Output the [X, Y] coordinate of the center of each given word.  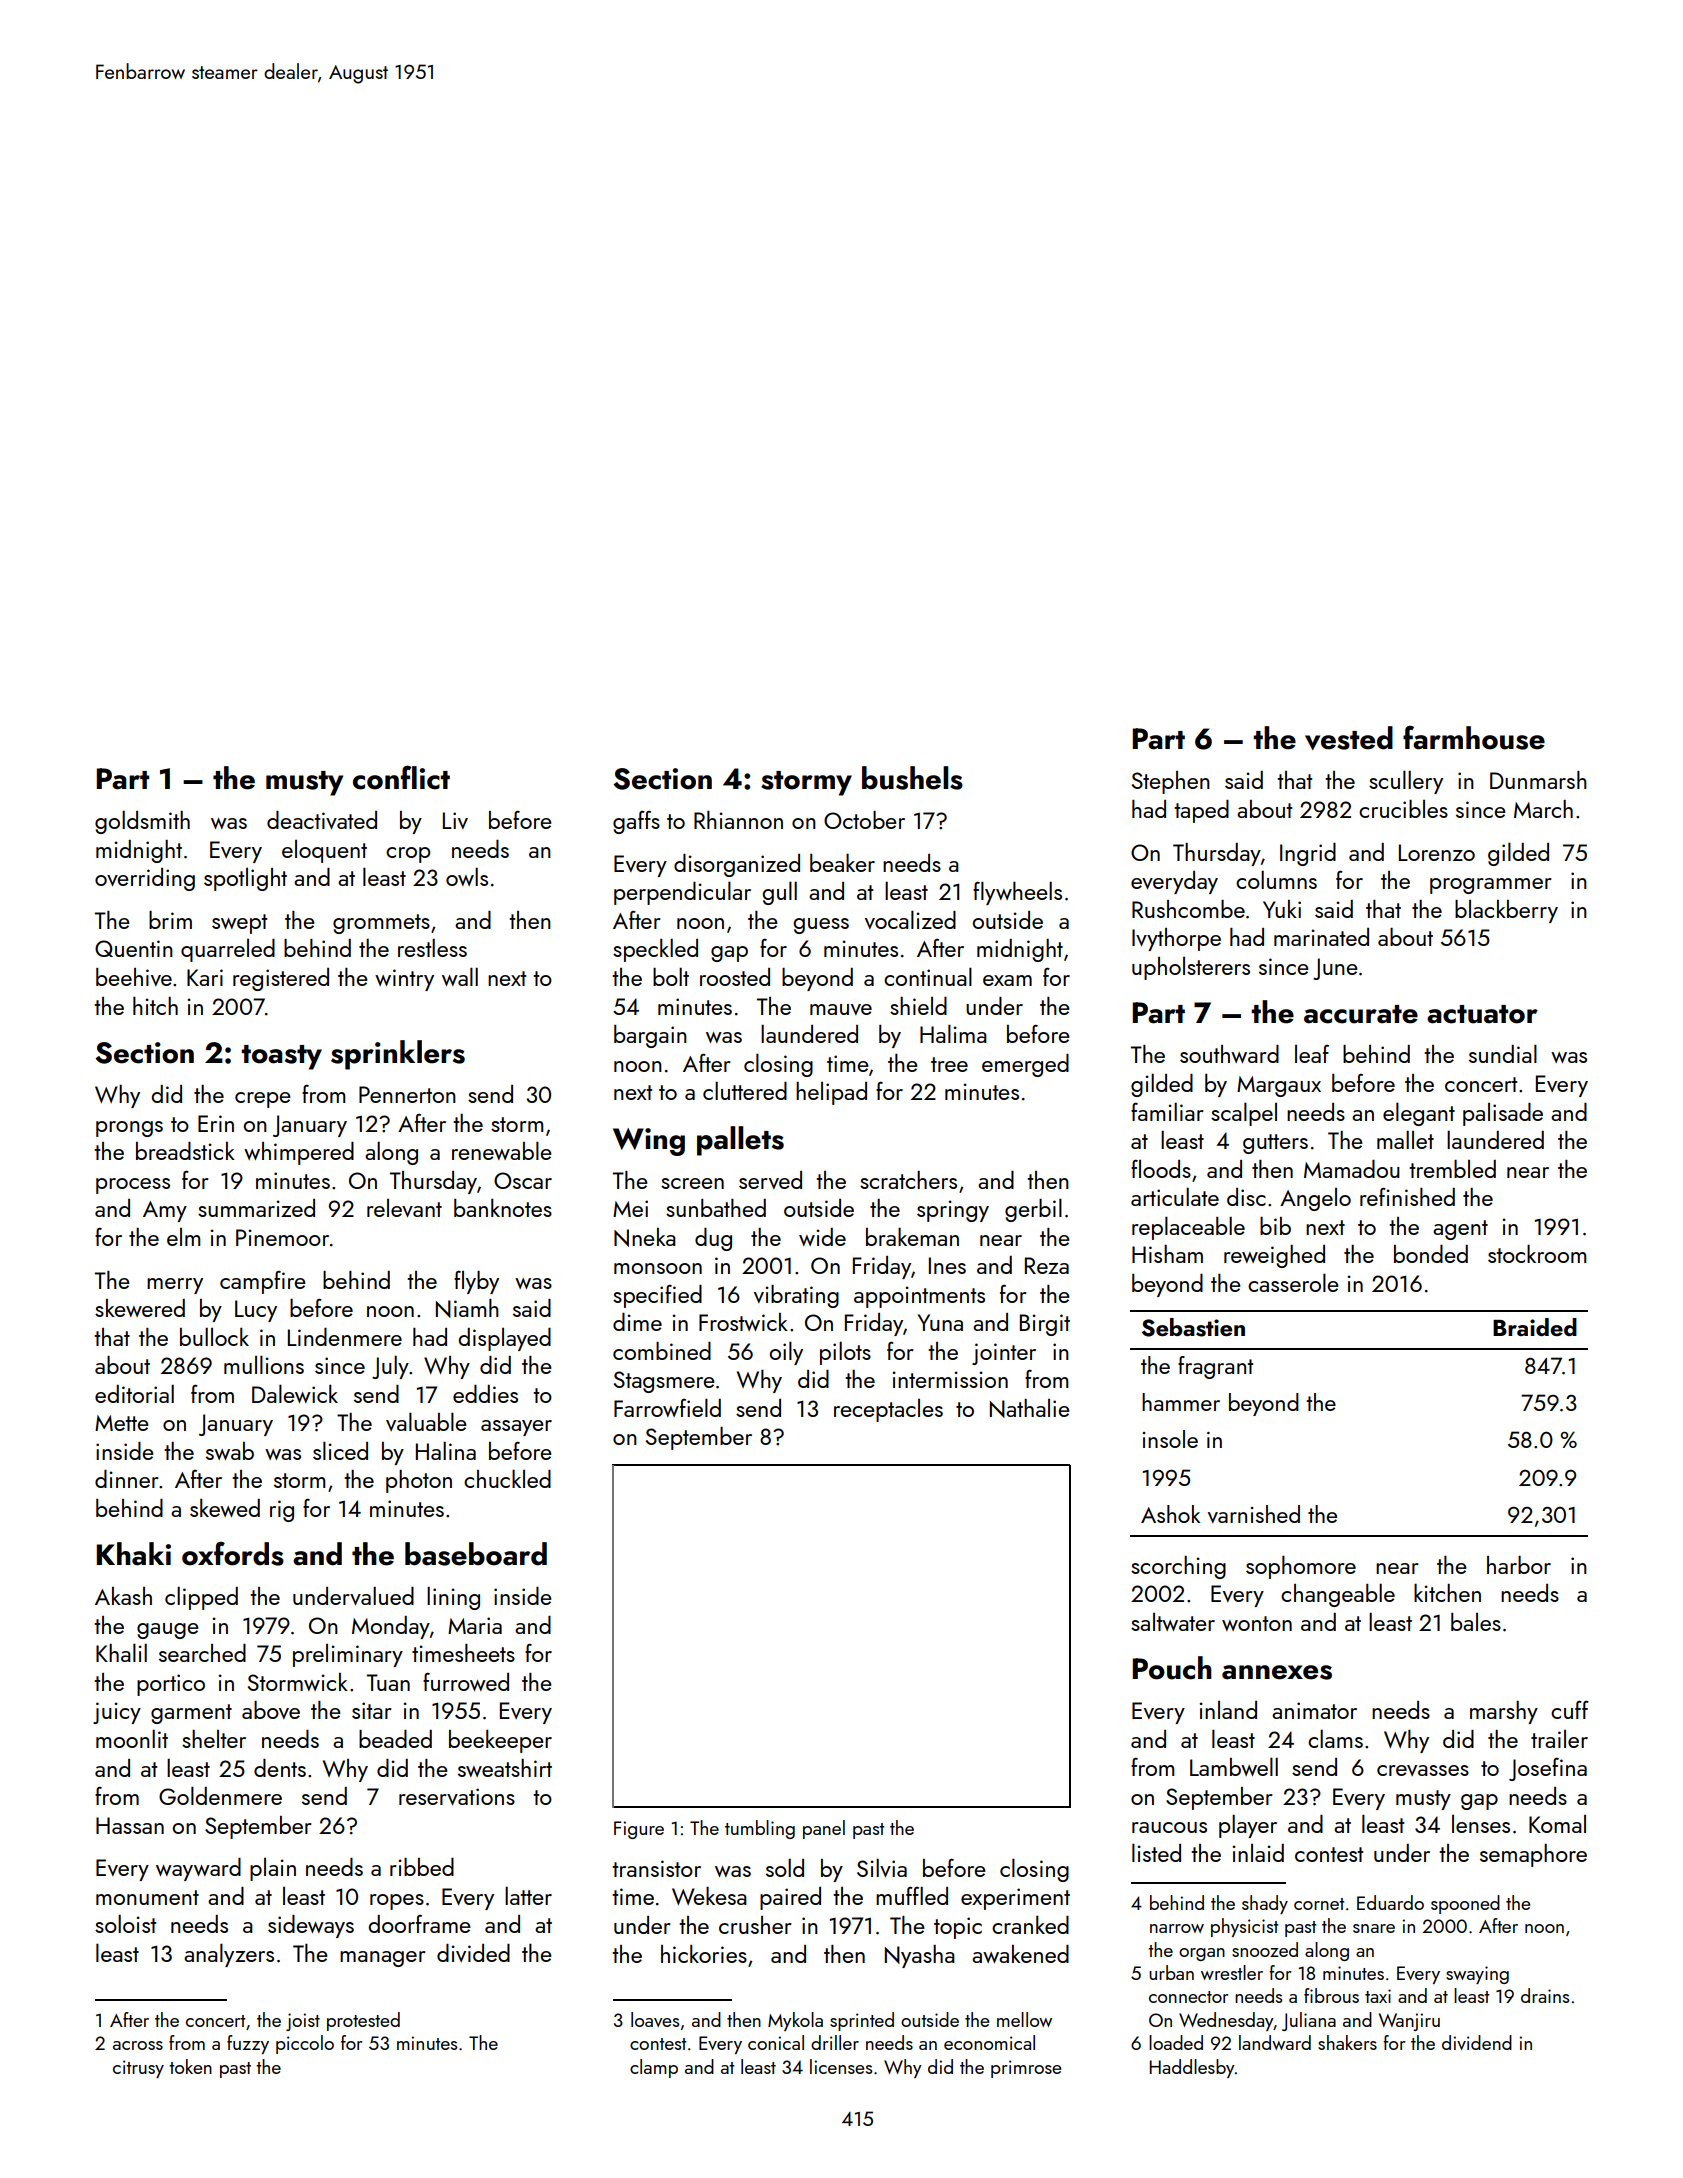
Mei [630, 1208]
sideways [311, 1926]
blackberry [1506, 911]
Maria [475, 1625]
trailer [1559, 1739]
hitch [155, 1006]
